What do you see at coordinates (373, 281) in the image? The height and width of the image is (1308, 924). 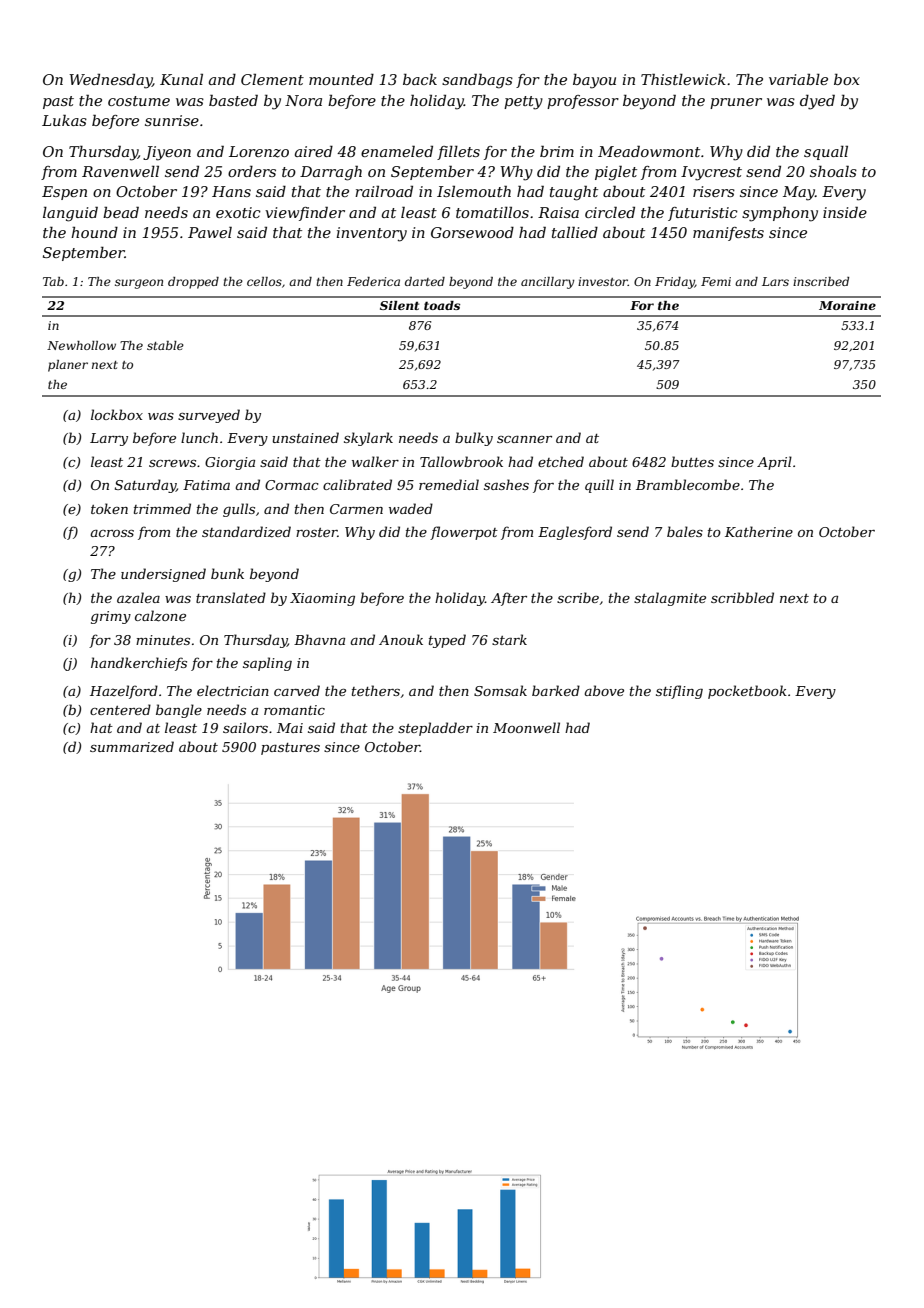 I see `Federica` at bounding box center [373, 281].
